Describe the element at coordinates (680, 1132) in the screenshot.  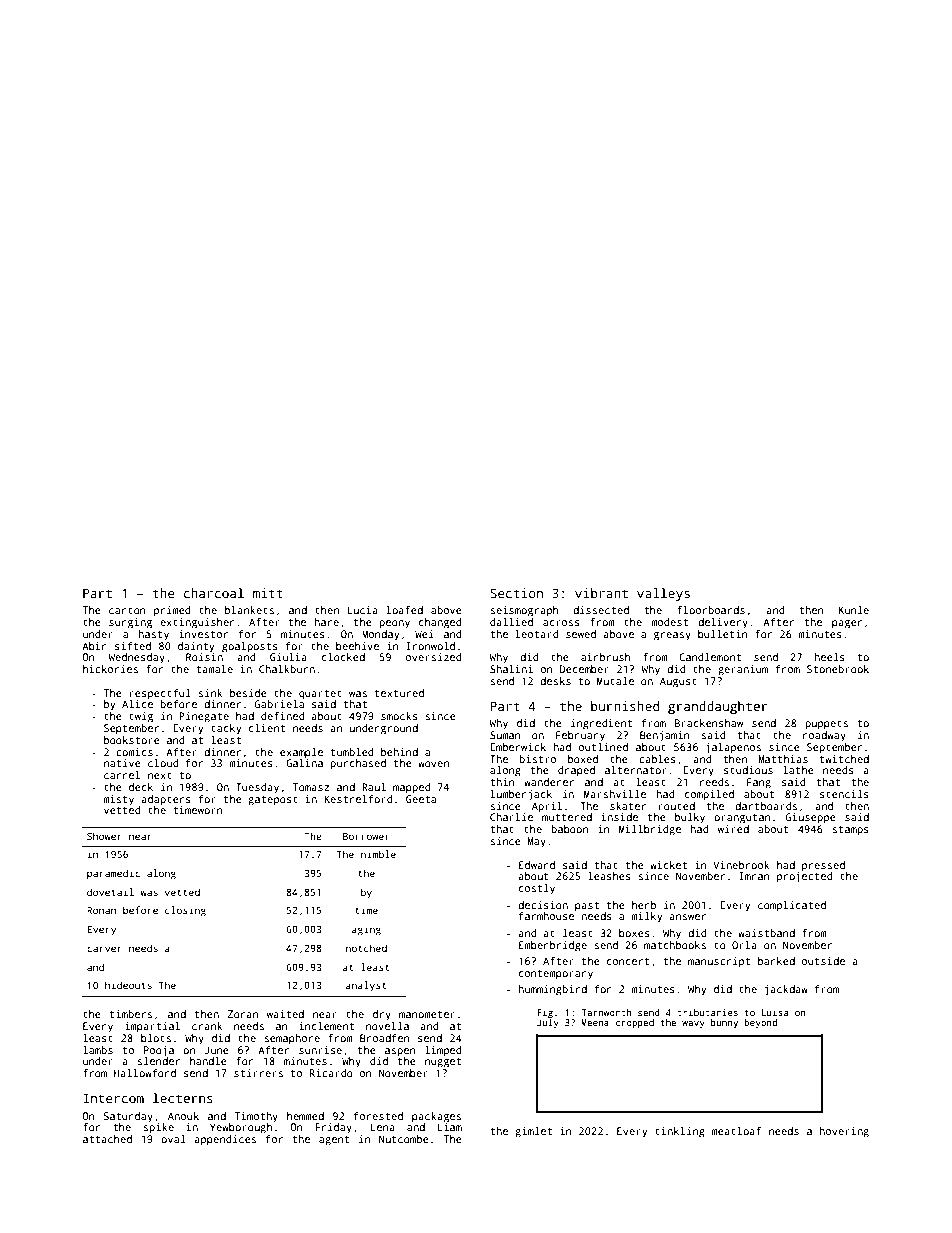
I see `tinkling` at that location.
